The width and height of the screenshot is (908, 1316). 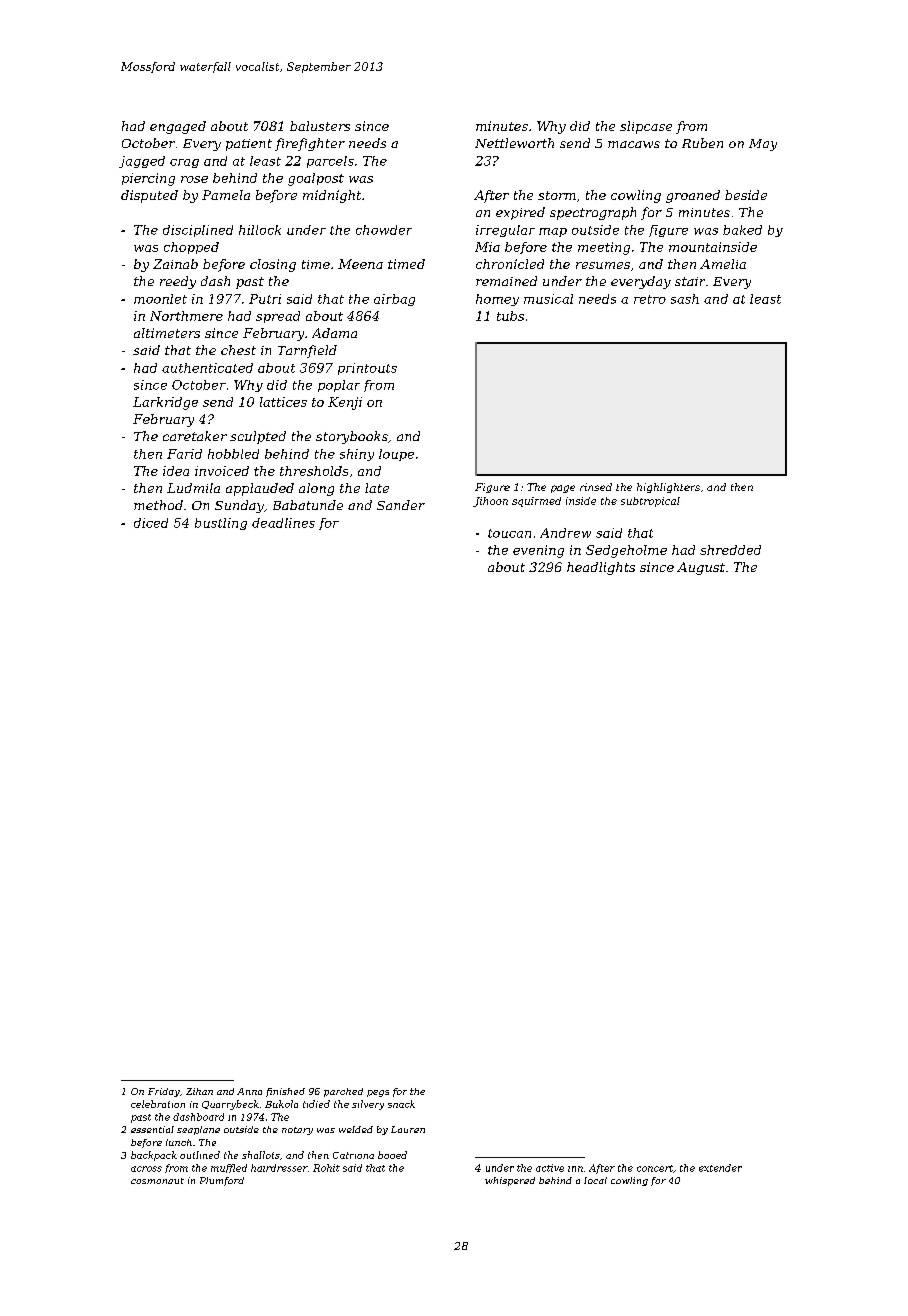 What do you see at coordinates (742, 230) in the screenshot?
I see `baked` at bounding box center [742, 230].
